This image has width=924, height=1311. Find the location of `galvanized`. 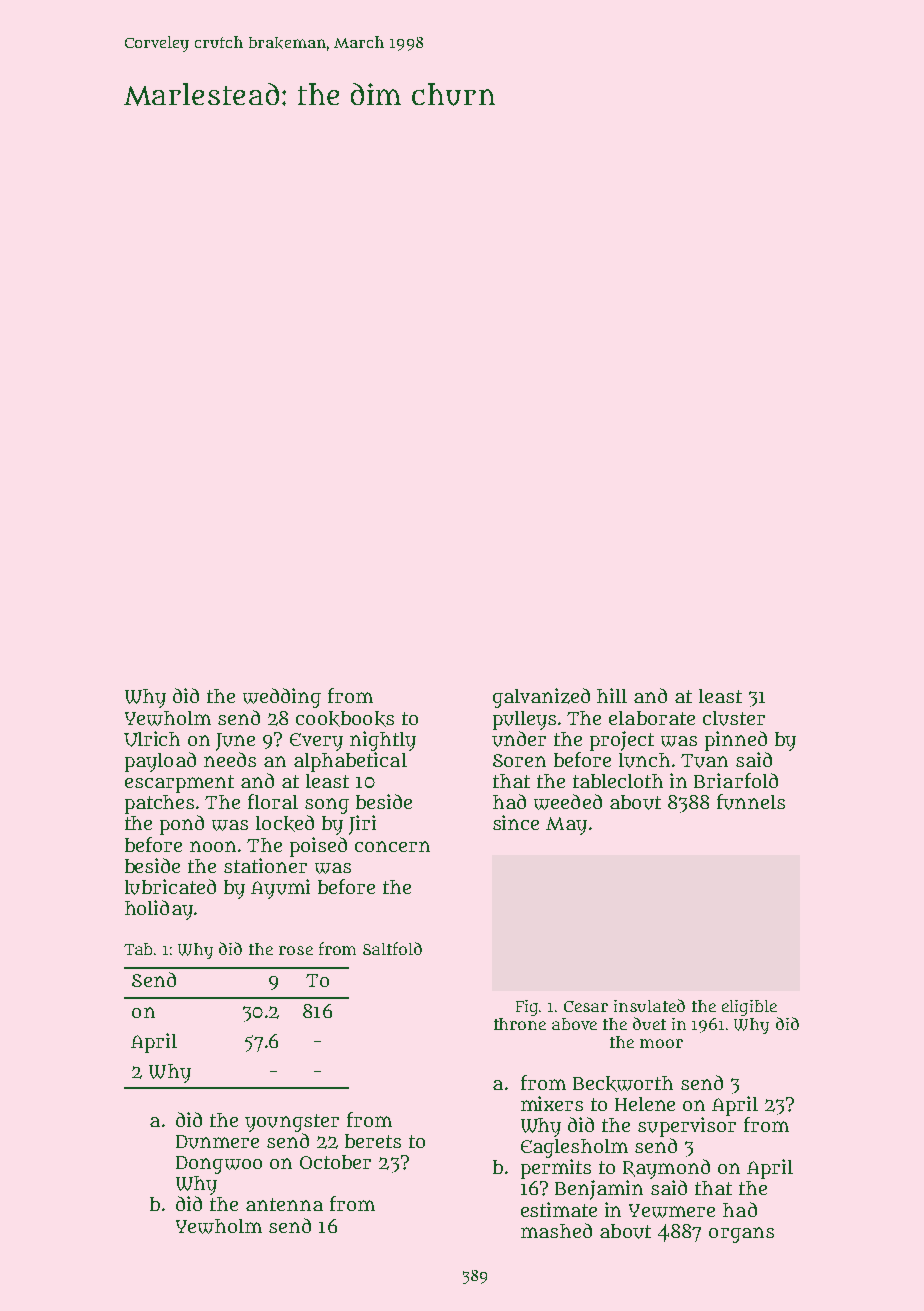

galvanized is located at coordinates (541, 698).
